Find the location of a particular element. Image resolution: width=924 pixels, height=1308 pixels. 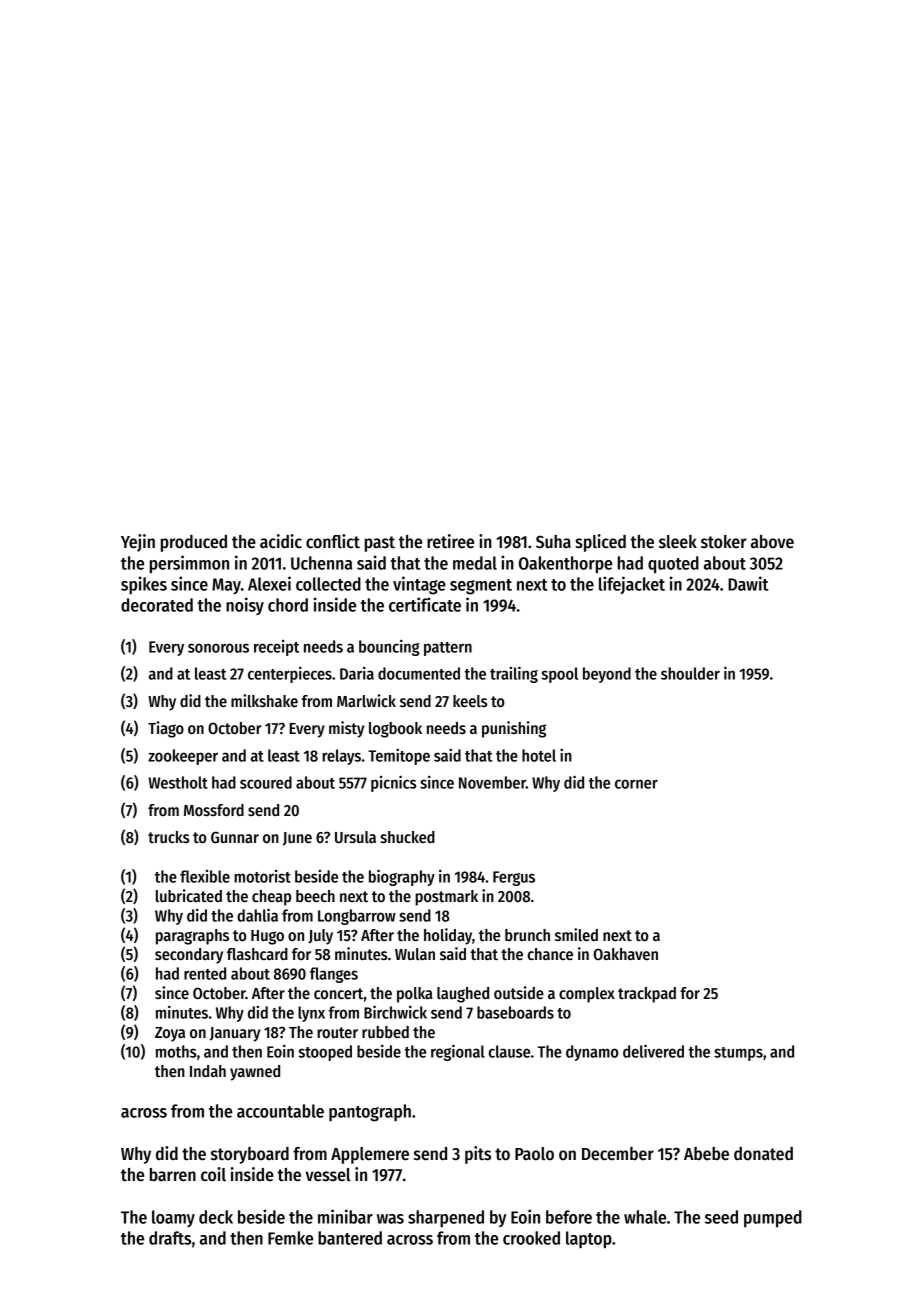

past is located at coordinates (380, 544).
